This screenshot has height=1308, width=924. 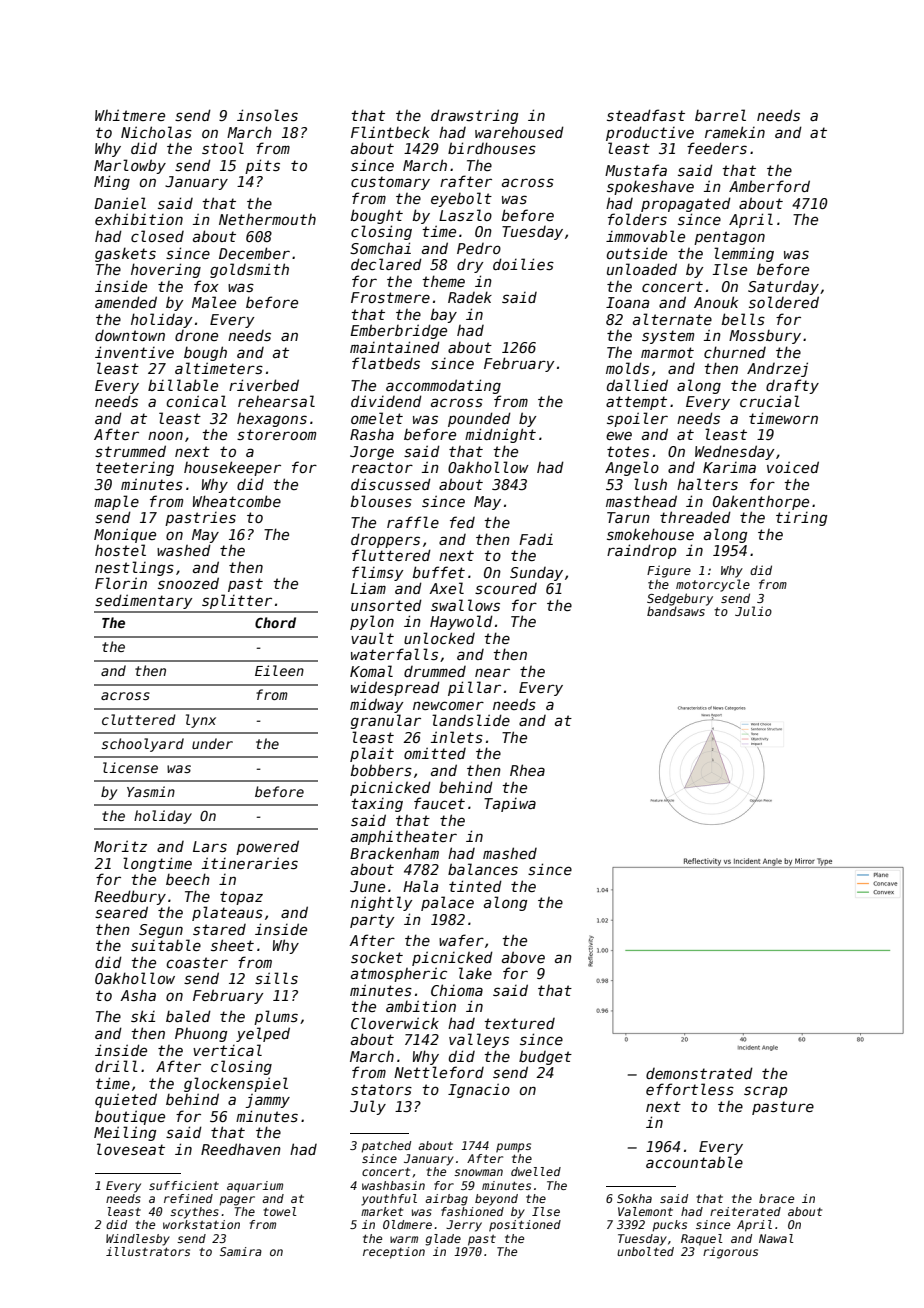 What do you see at coordinates (390, 132) in the screenshot?
I see `Flintbeck` at bounding box center [390, 132].
